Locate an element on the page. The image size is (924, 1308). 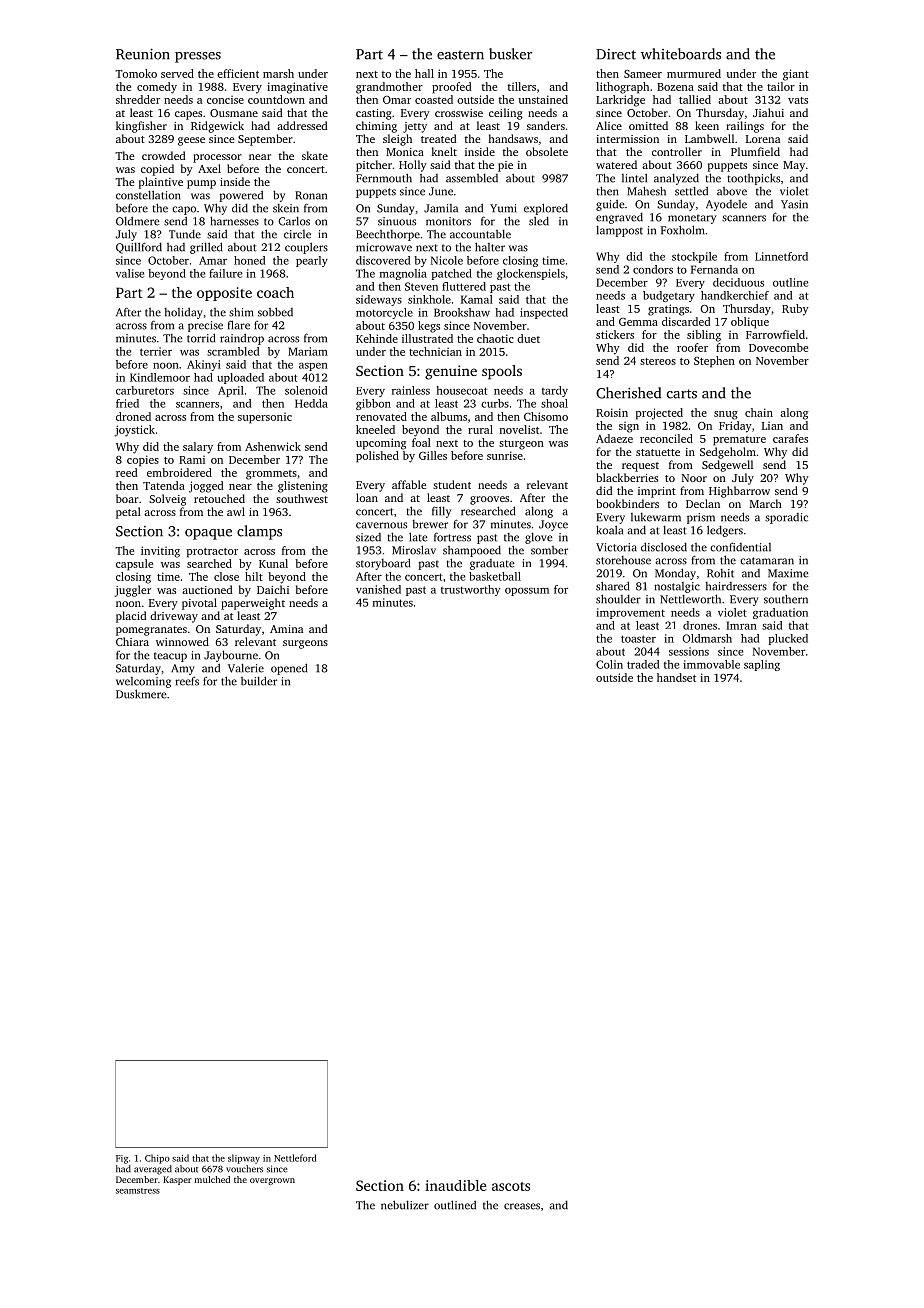
Direct is located at coordinates (616, 54).
